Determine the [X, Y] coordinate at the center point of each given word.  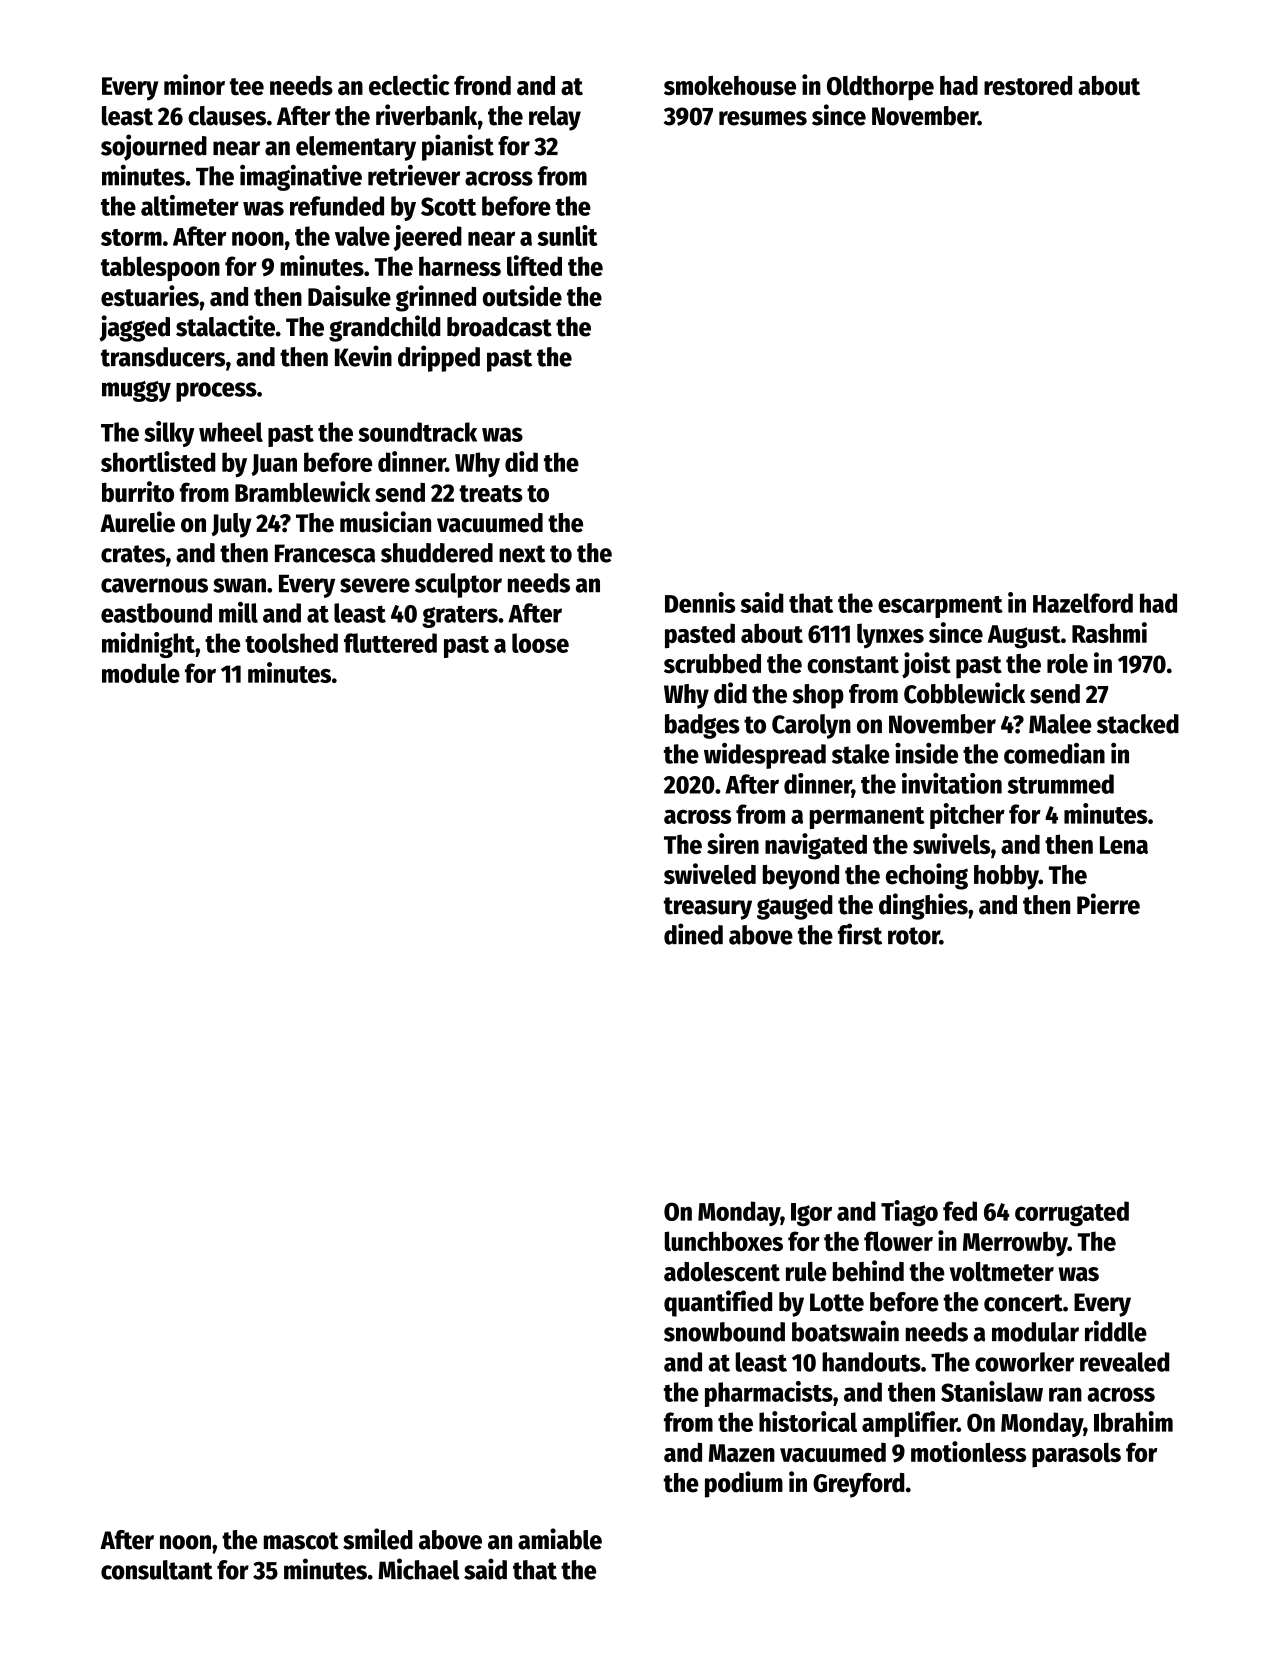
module [141, 673]
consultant [157, 1570]
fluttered [390, 643]
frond [482, 85]
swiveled [710, 874]
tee [247, 87]
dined [693, 934]
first [860, 934]
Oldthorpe [880, 88]
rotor [914, 936]
